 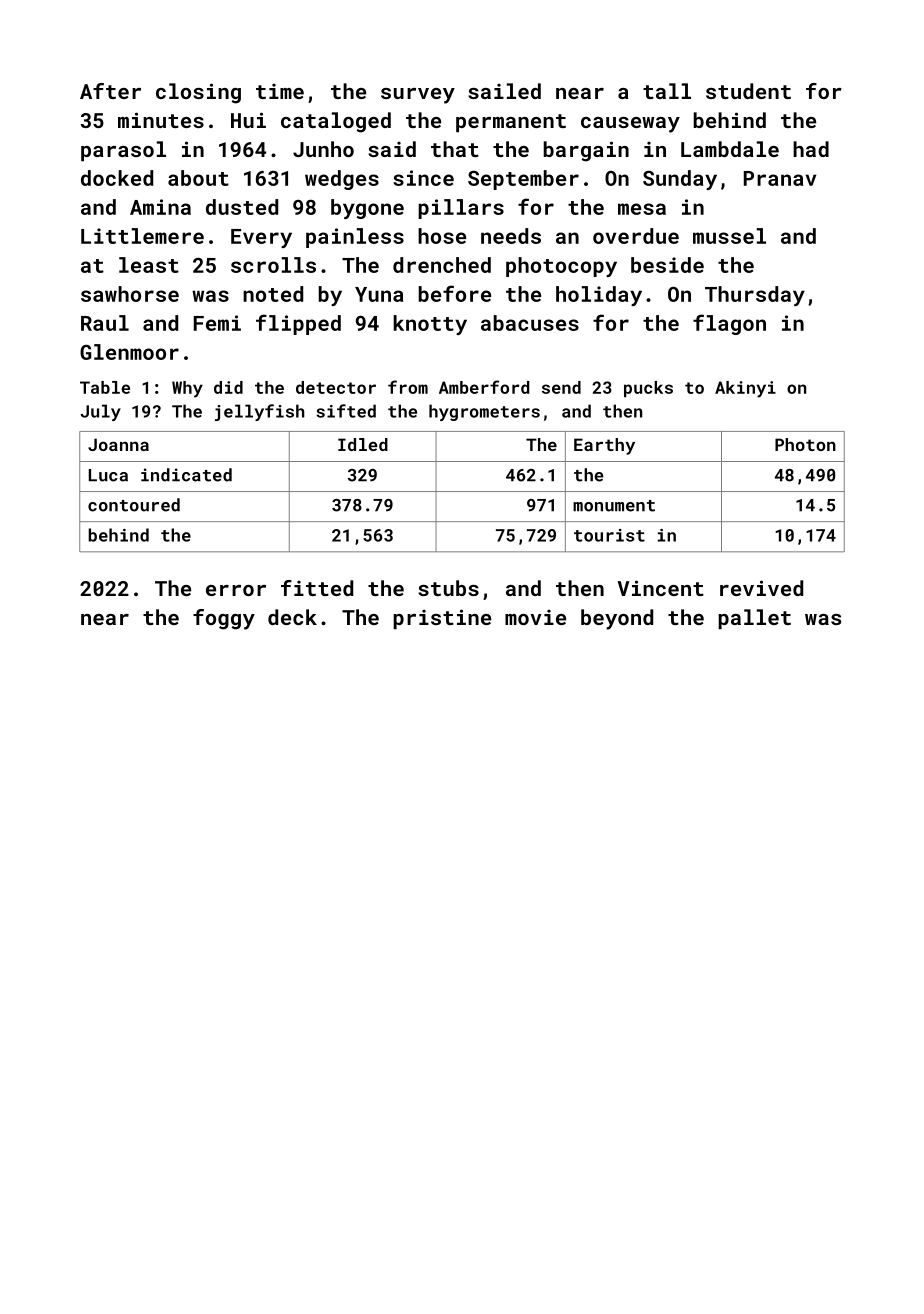 I want to click on Raul, so click(x=105, y=323).
